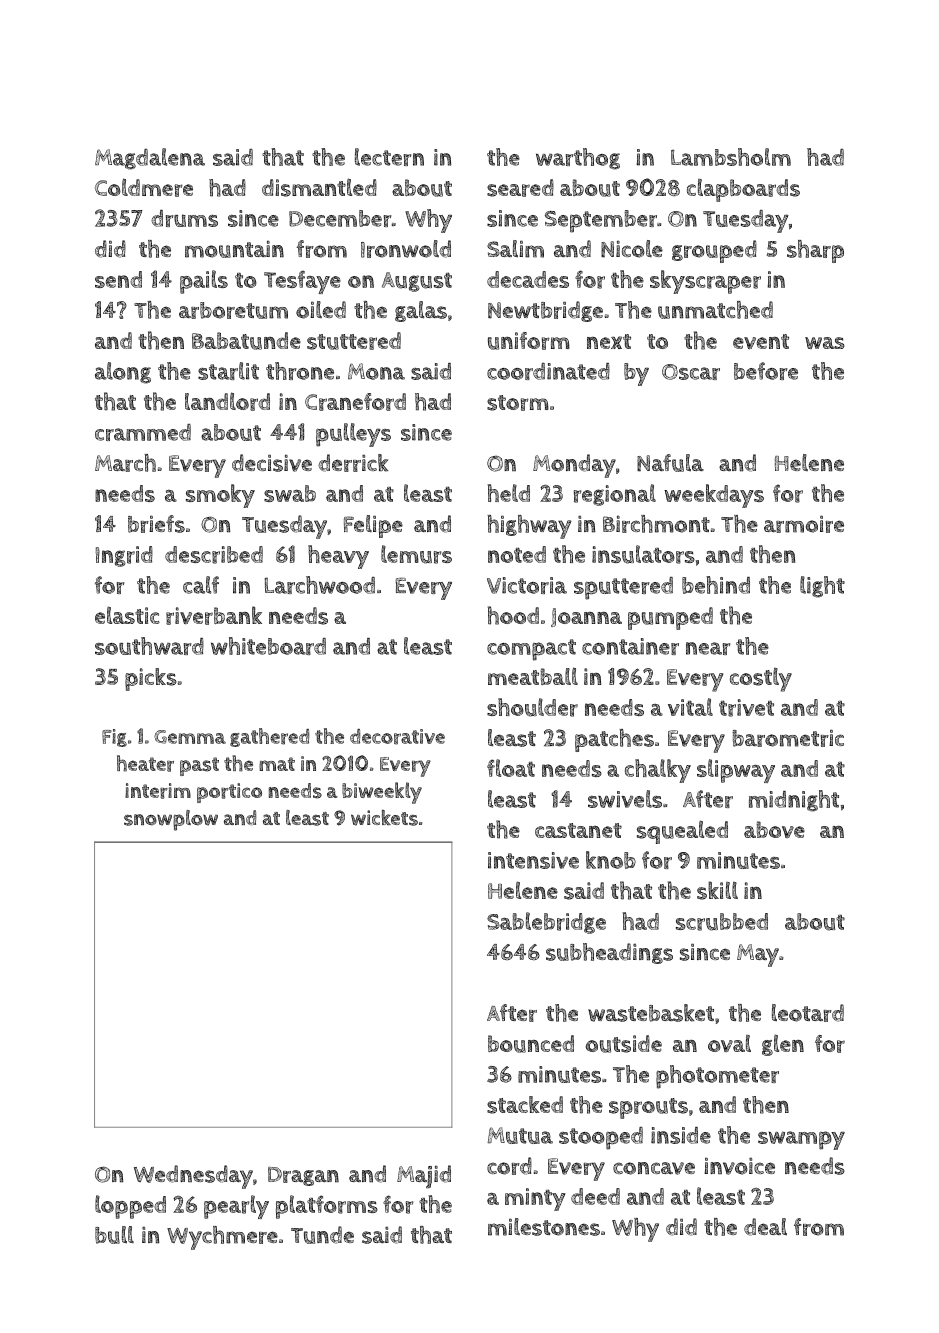  Describe the element at coordinates (518, 403) in the screenshot. I see `storm` at that location.
